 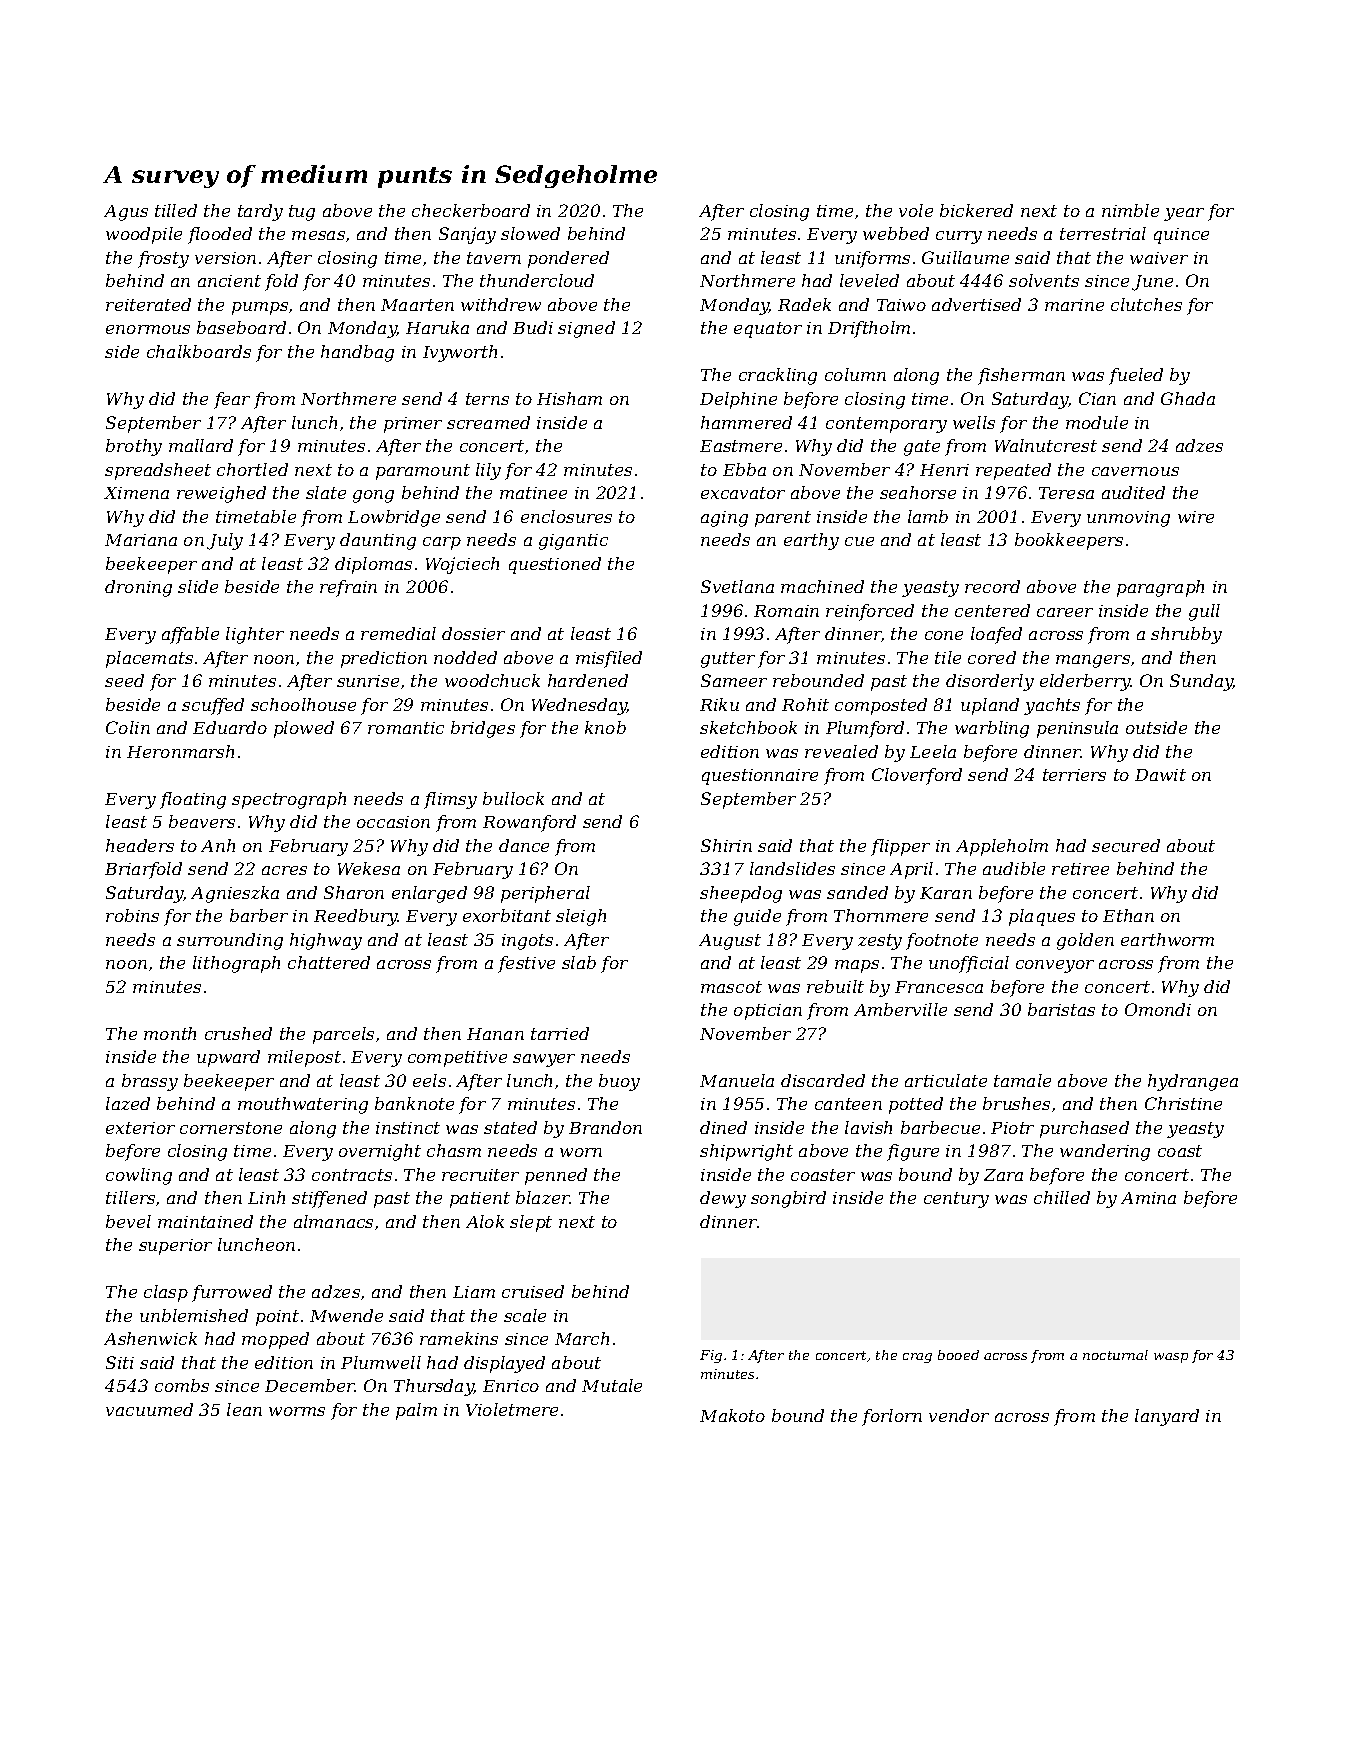 What do you see at coordinates (352, 1175) in the screenshot?
I see `contracts` at bounding box center [352, 1175].
